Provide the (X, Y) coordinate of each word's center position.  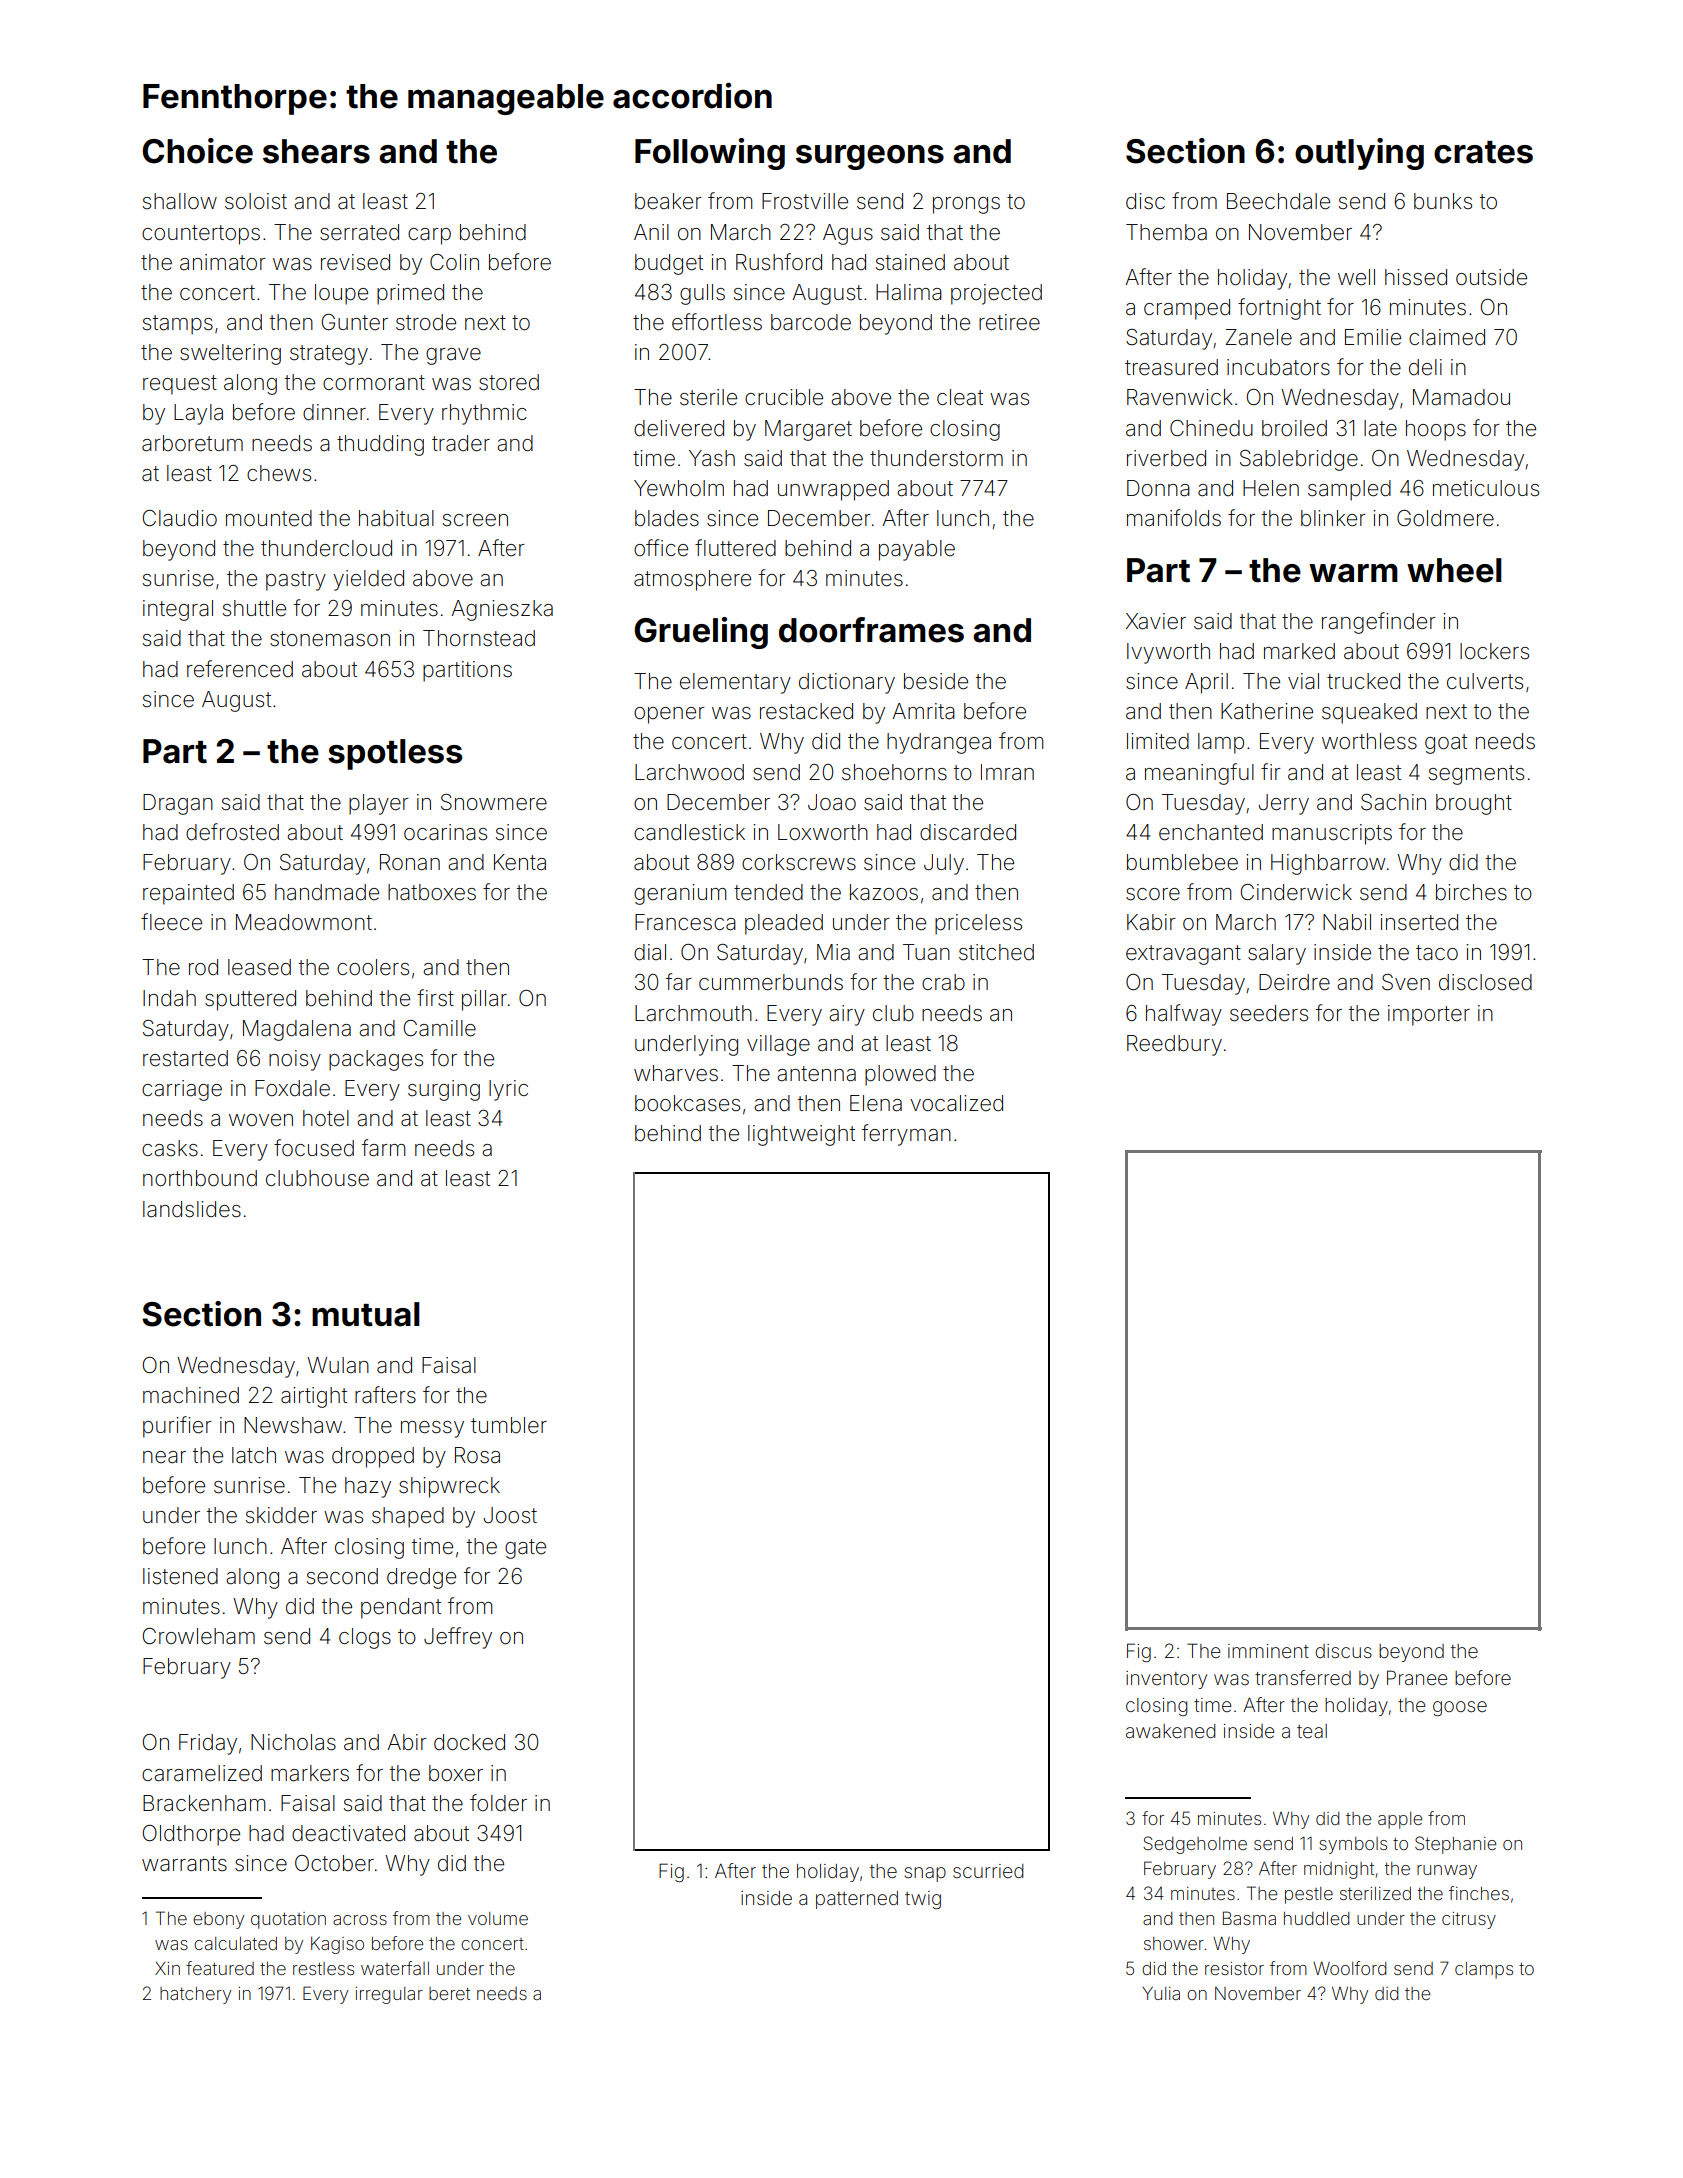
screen (475, 520)
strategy (329, 355)
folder (498, 1803)
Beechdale (1278, 201)
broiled (1294, 428)
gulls (702, 294)
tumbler (509, 1425)
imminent (1268, 1651)
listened (180, 1576)
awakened (1170, 1731)
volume (498, 1918)
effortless (717, 322)
